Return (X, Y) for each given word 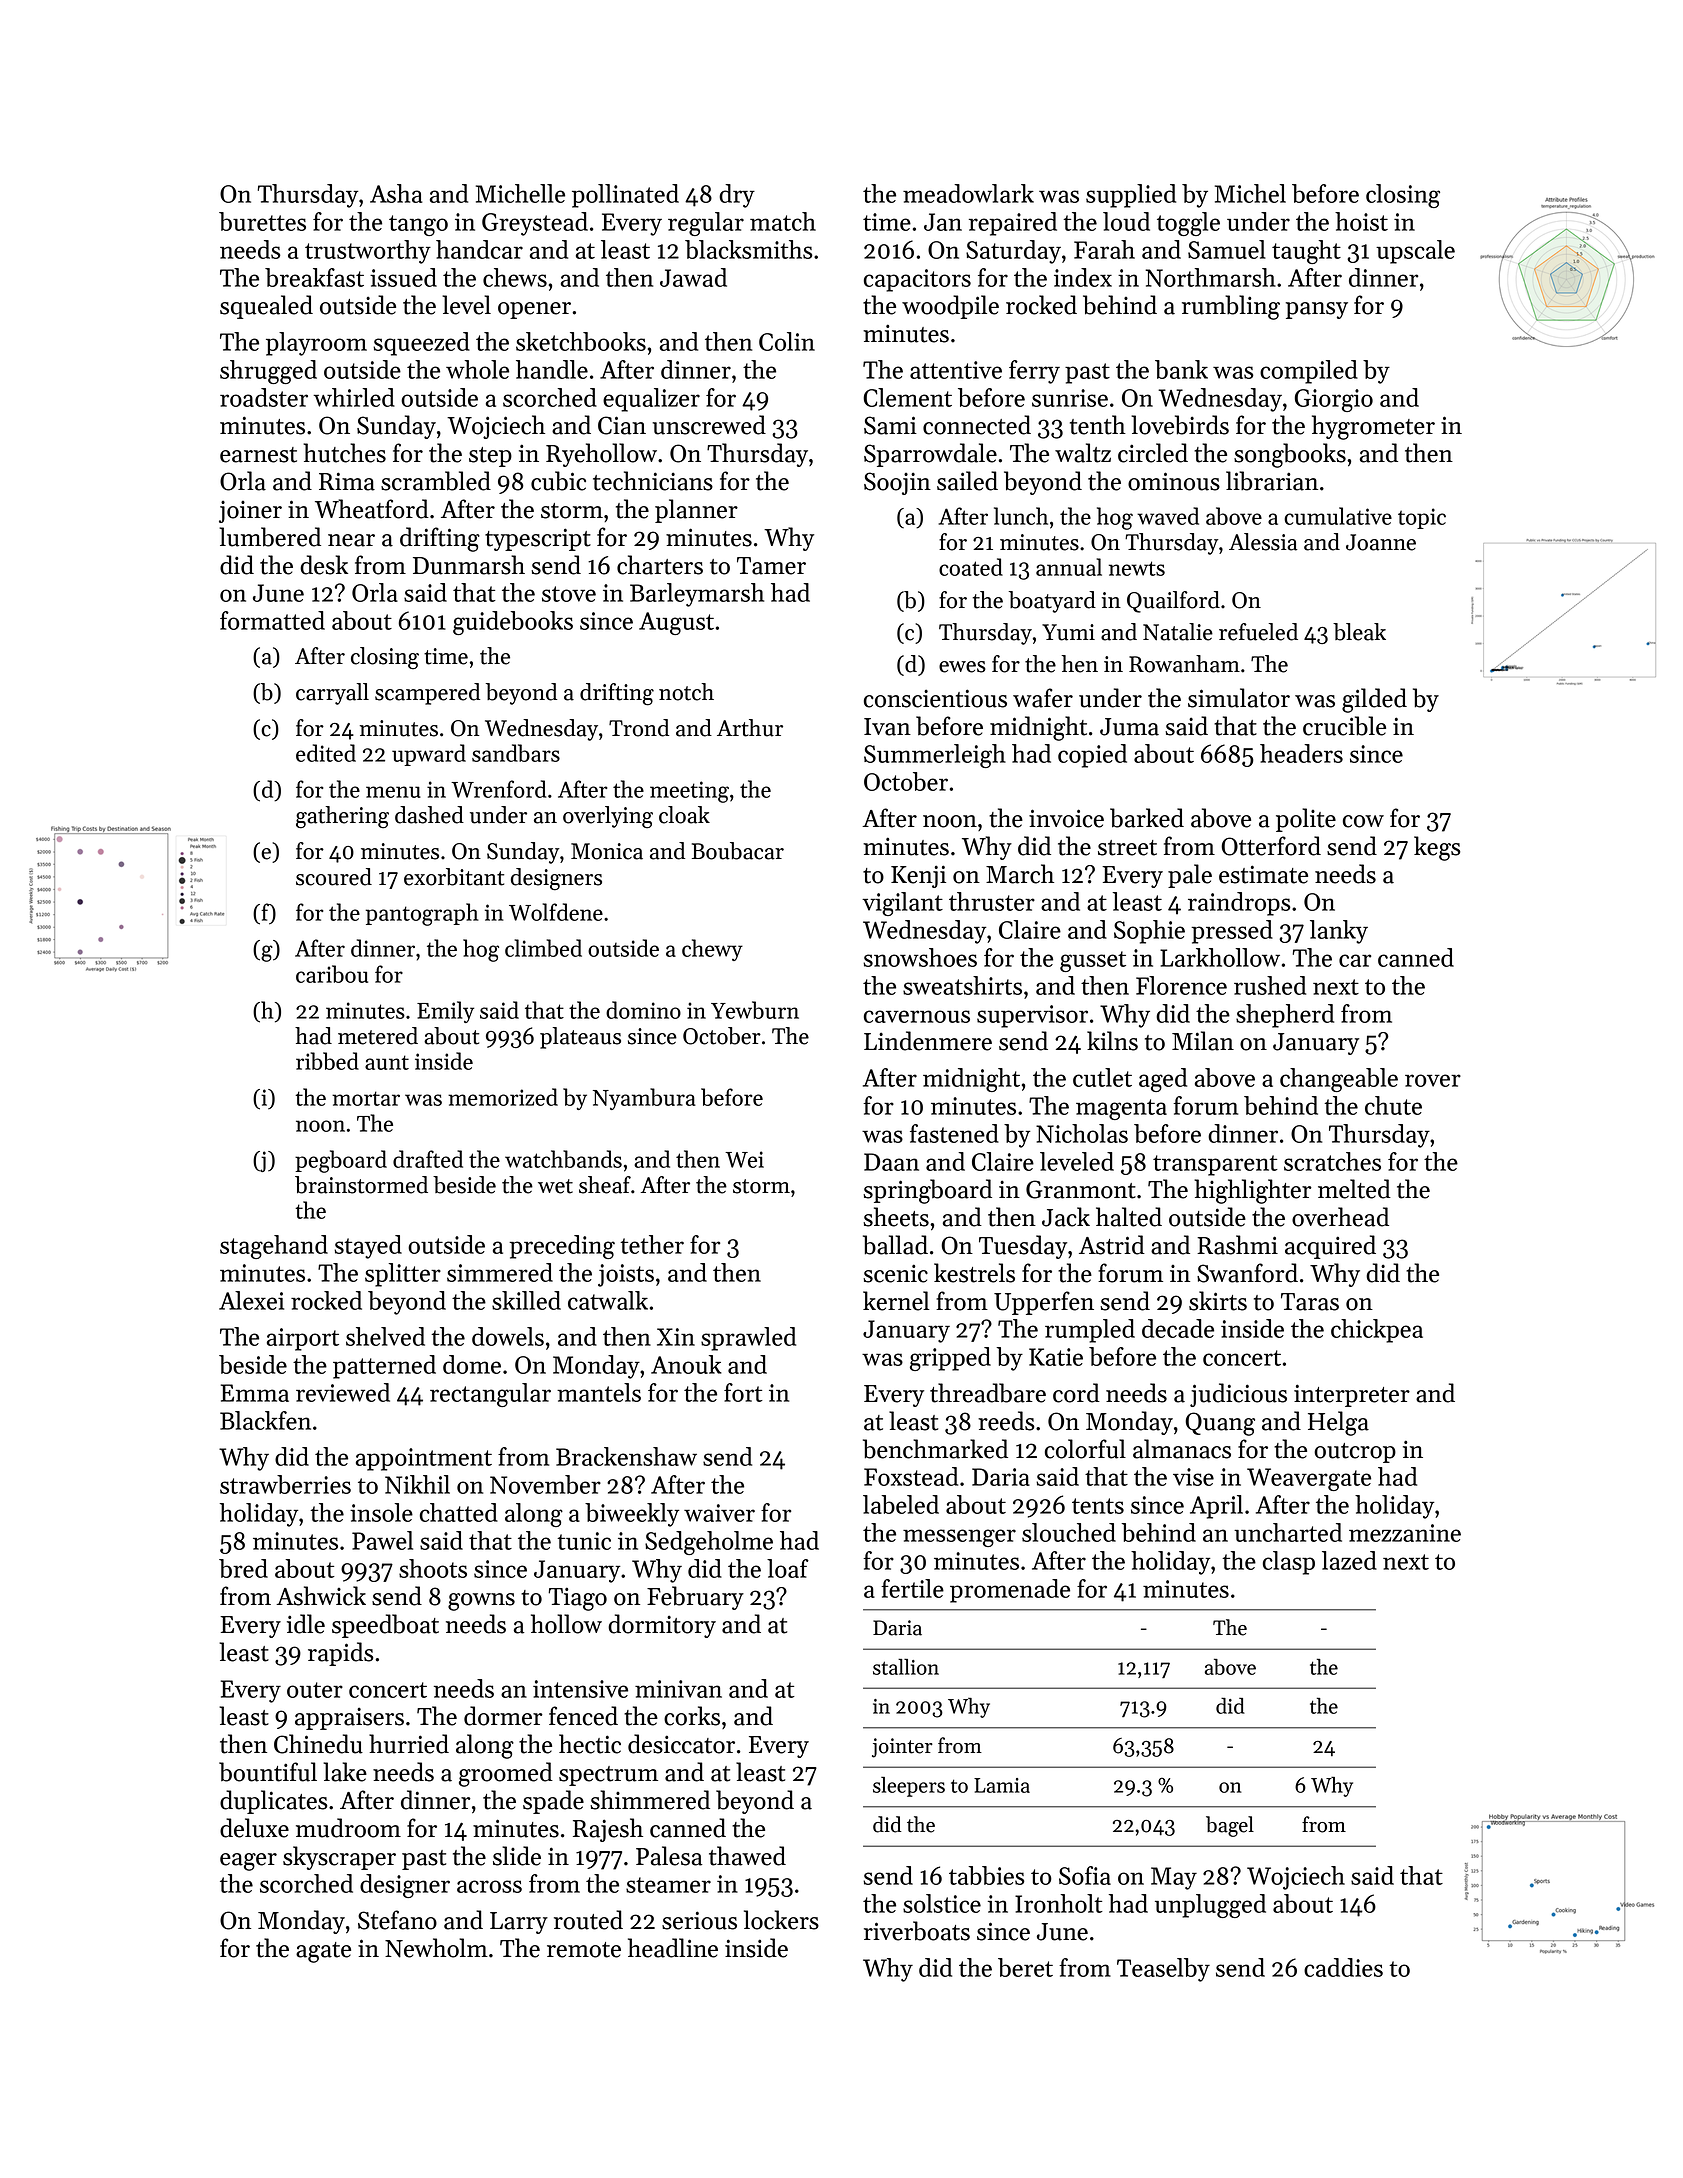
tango (418, 225)
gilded (1374, 700)
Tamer (771, 566)
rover (1433, 1080)
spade (553, 1802)
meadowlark (968, 193)
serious (699, 1920)
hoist (1361, 221)
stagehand (274, 1247)
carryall (332, 694)
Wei (744, 1159)
